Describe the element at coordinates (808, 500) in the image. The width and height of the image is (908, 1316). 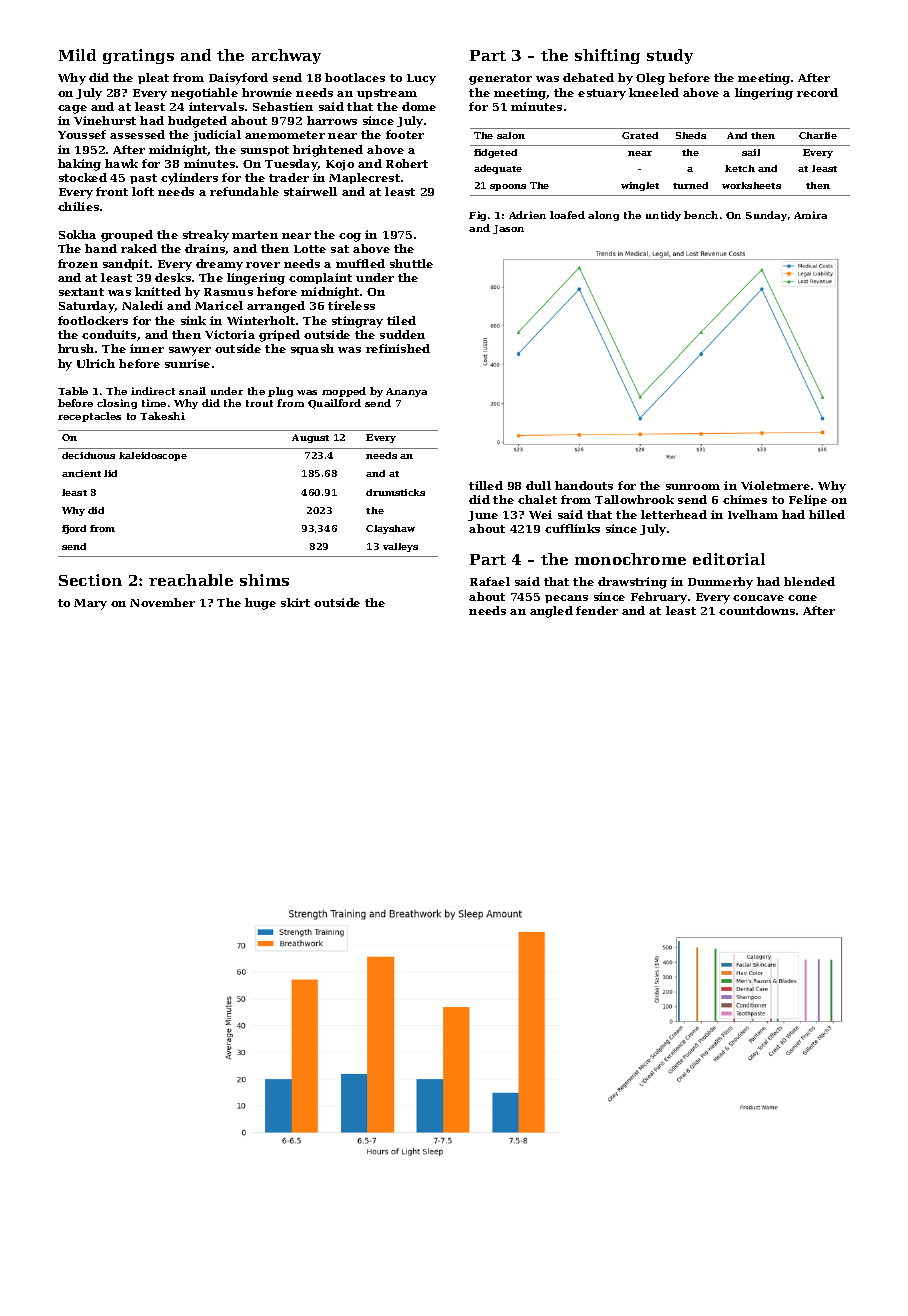
I see `Felipe` at that location.
